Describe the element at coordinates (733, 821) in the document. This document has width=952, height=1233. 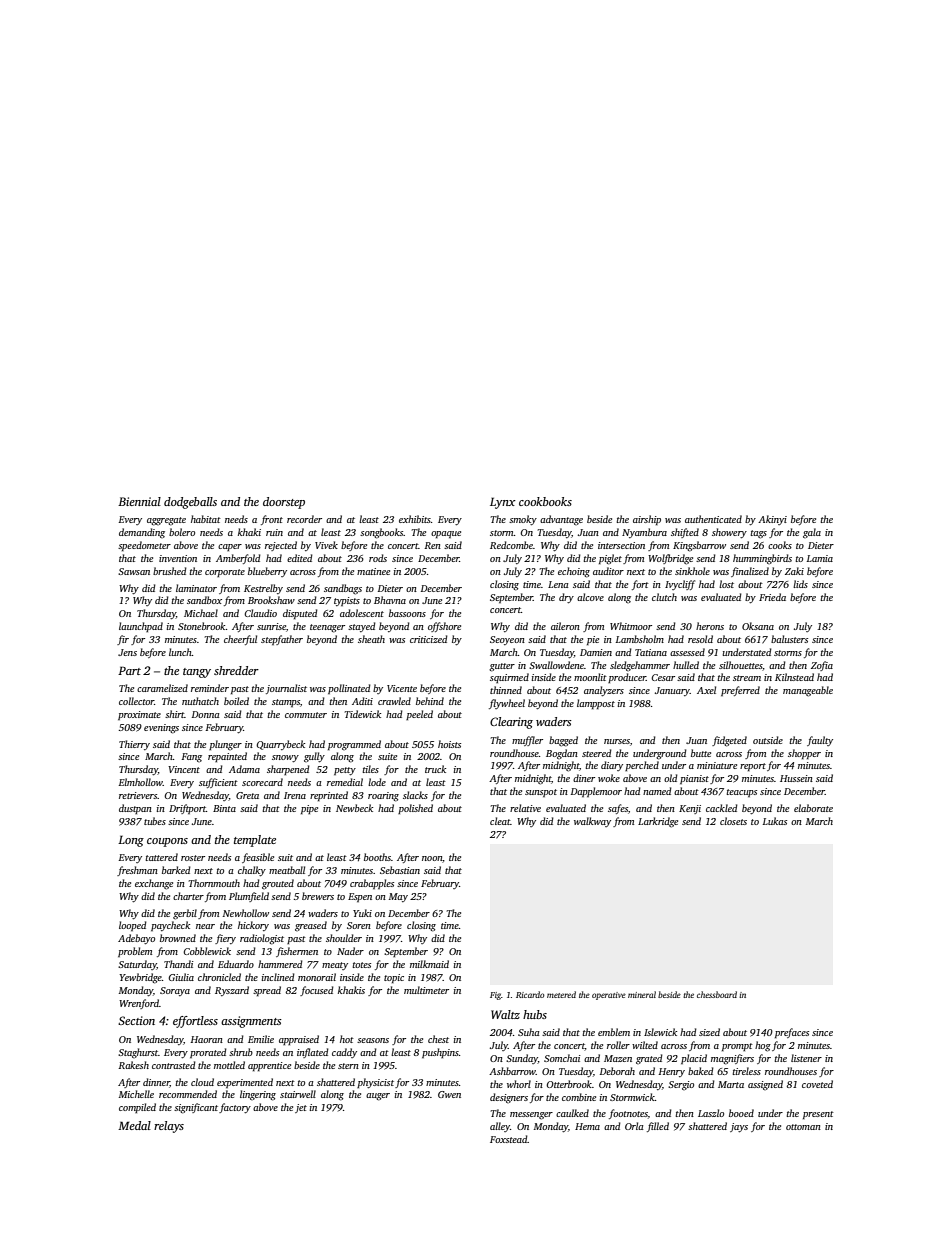
I see `closets` at that location.
